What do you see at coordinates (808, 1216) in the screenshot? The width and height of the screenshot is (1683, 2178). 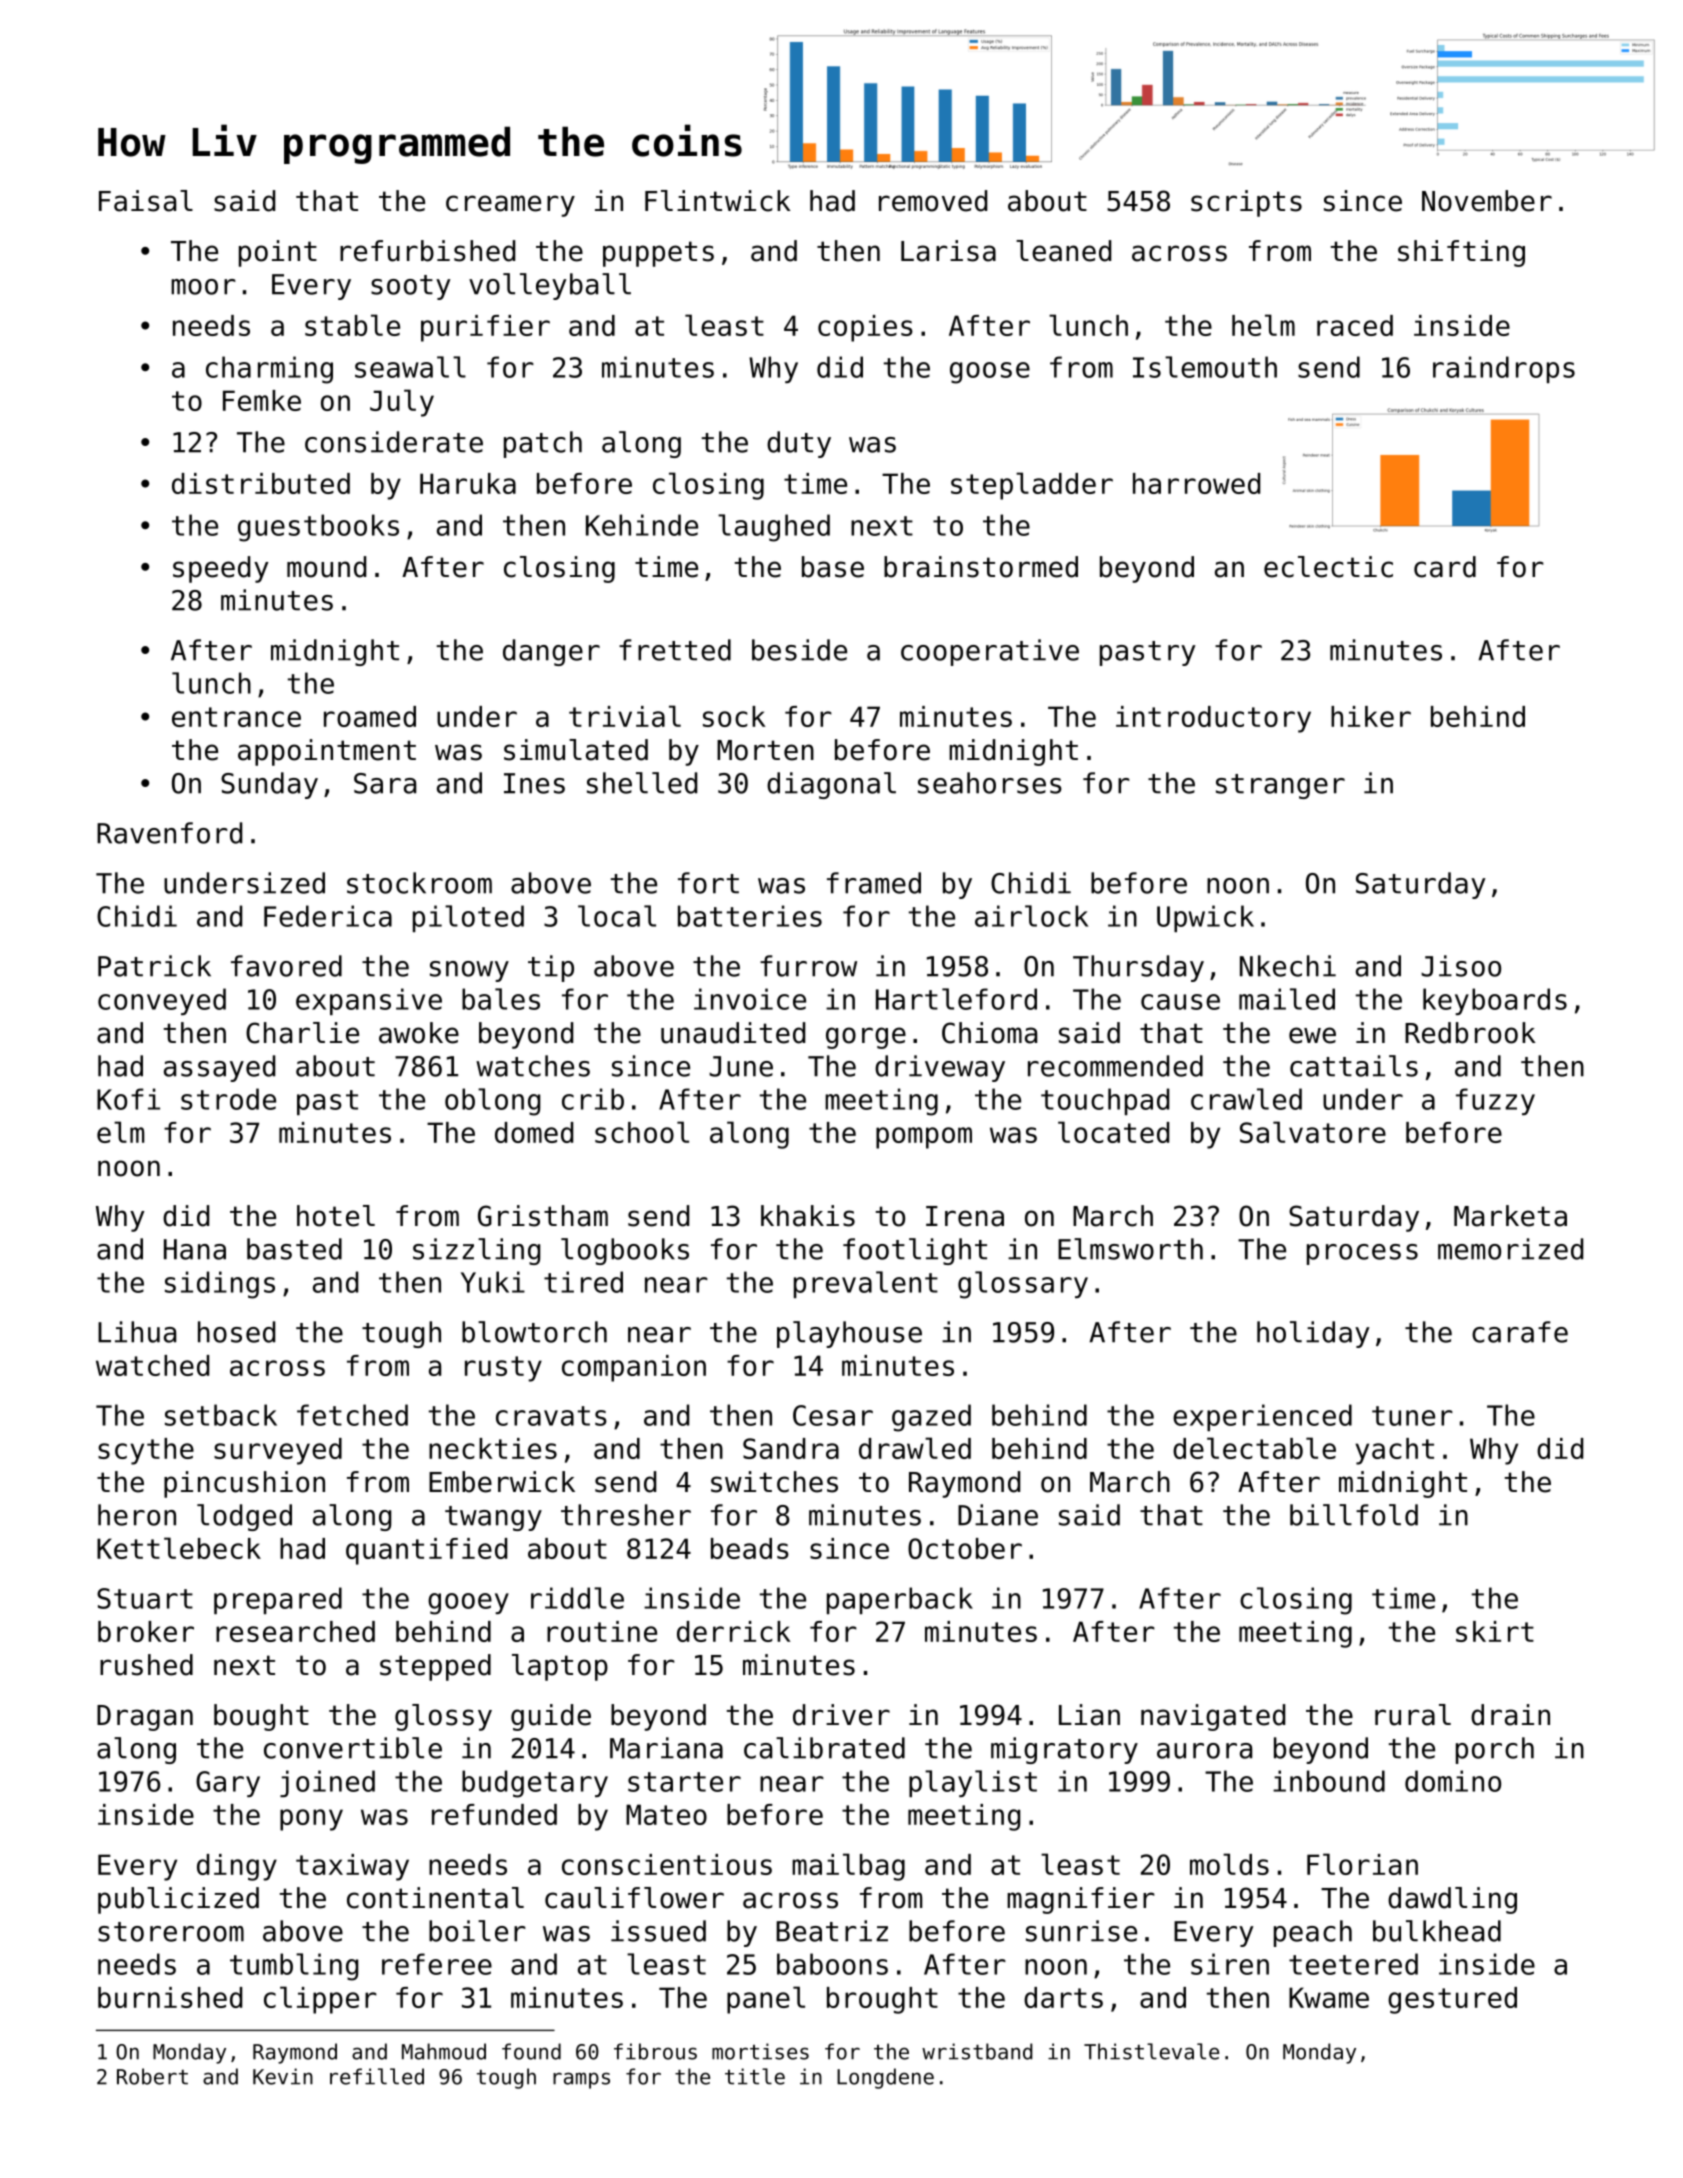 I see `khakis` at bounding box center [808, 1216].
